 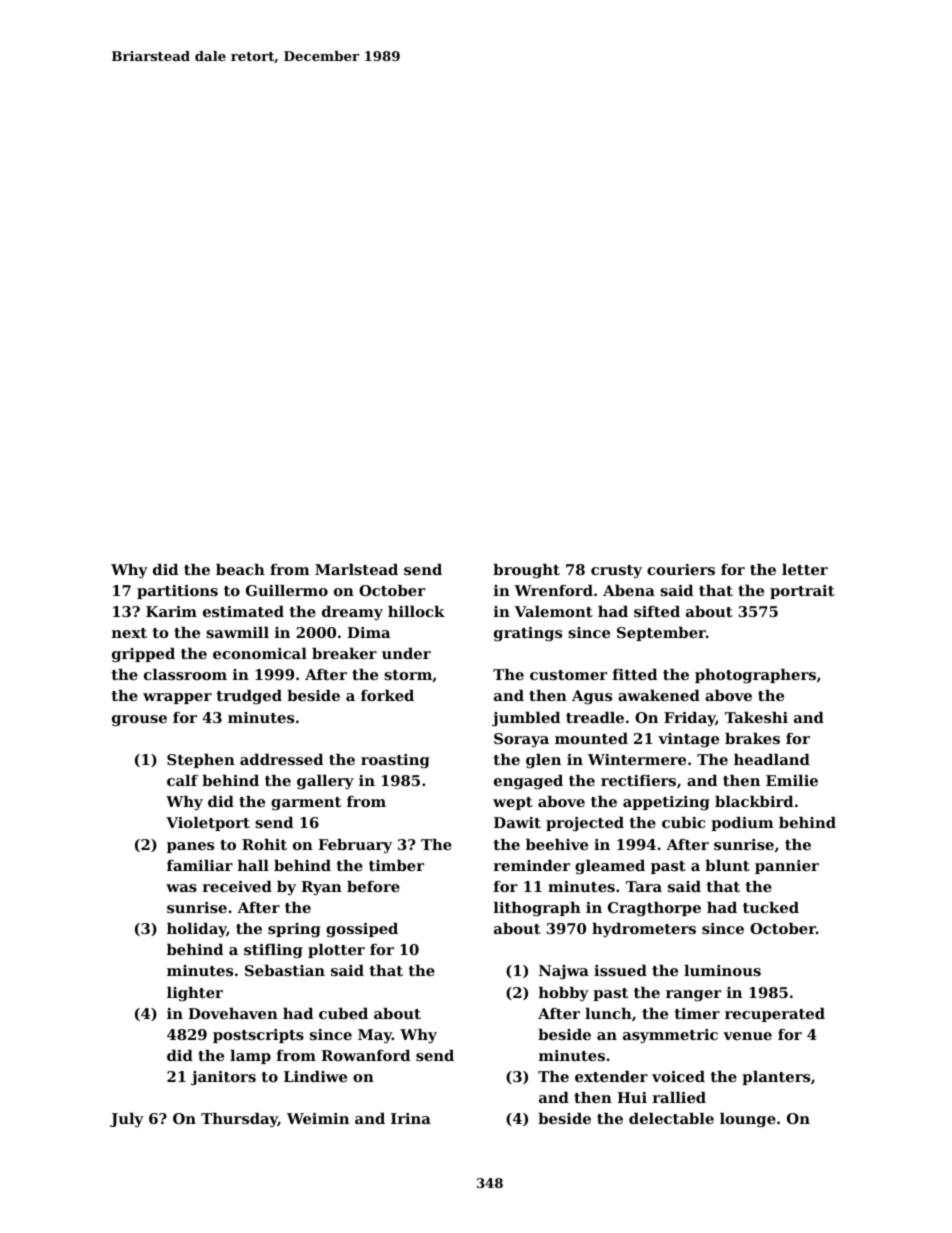 I want to click on Takeshi, so click(x=756, y=717).
